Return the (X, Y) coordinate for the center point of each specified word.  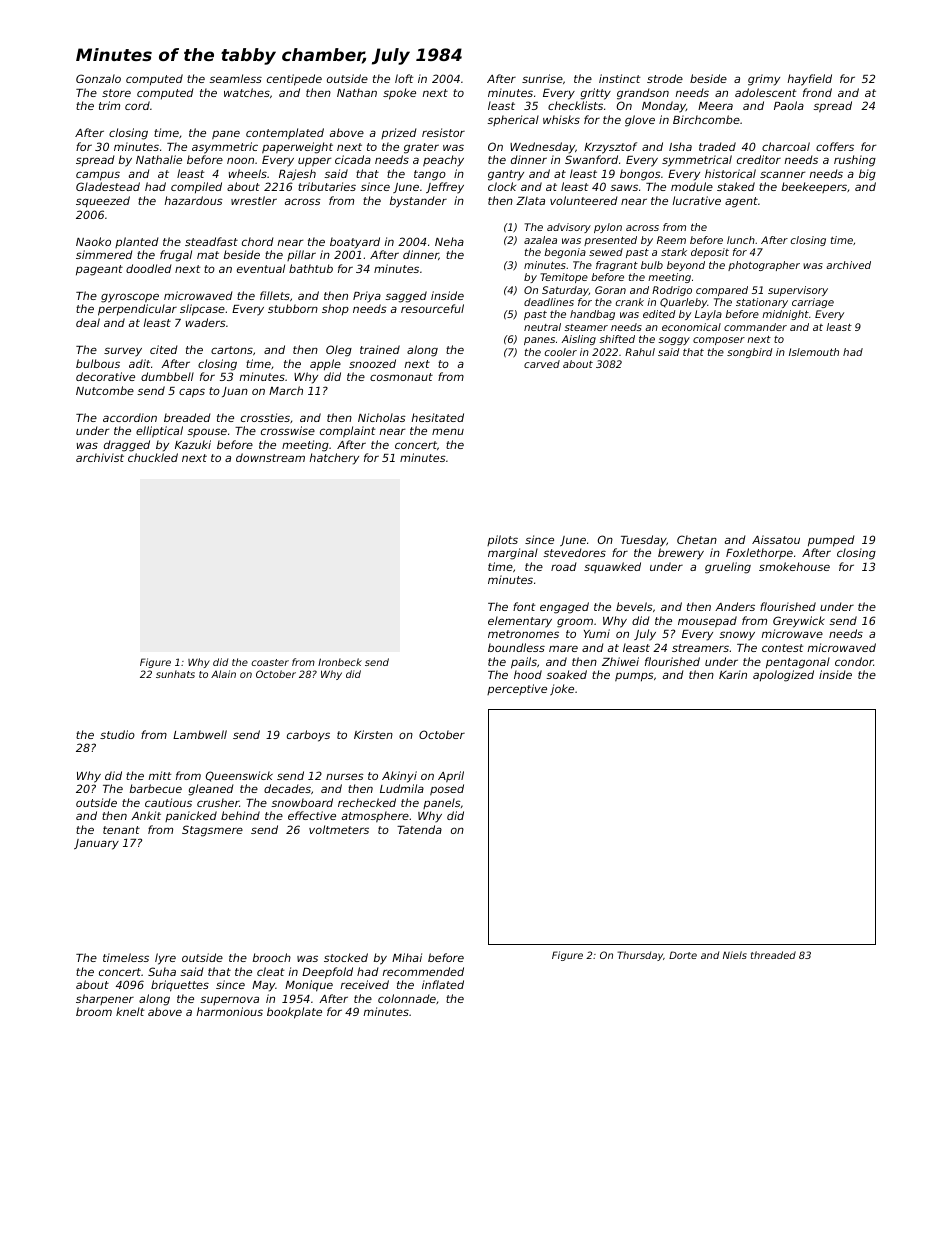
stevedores (574, 552)
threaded (773, 955)
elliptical (159, 432)
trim (109, 105)
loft (404, 78)
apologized (783, 676)
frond (817, 92)
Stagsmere (212, 831)
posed (447, 790)
